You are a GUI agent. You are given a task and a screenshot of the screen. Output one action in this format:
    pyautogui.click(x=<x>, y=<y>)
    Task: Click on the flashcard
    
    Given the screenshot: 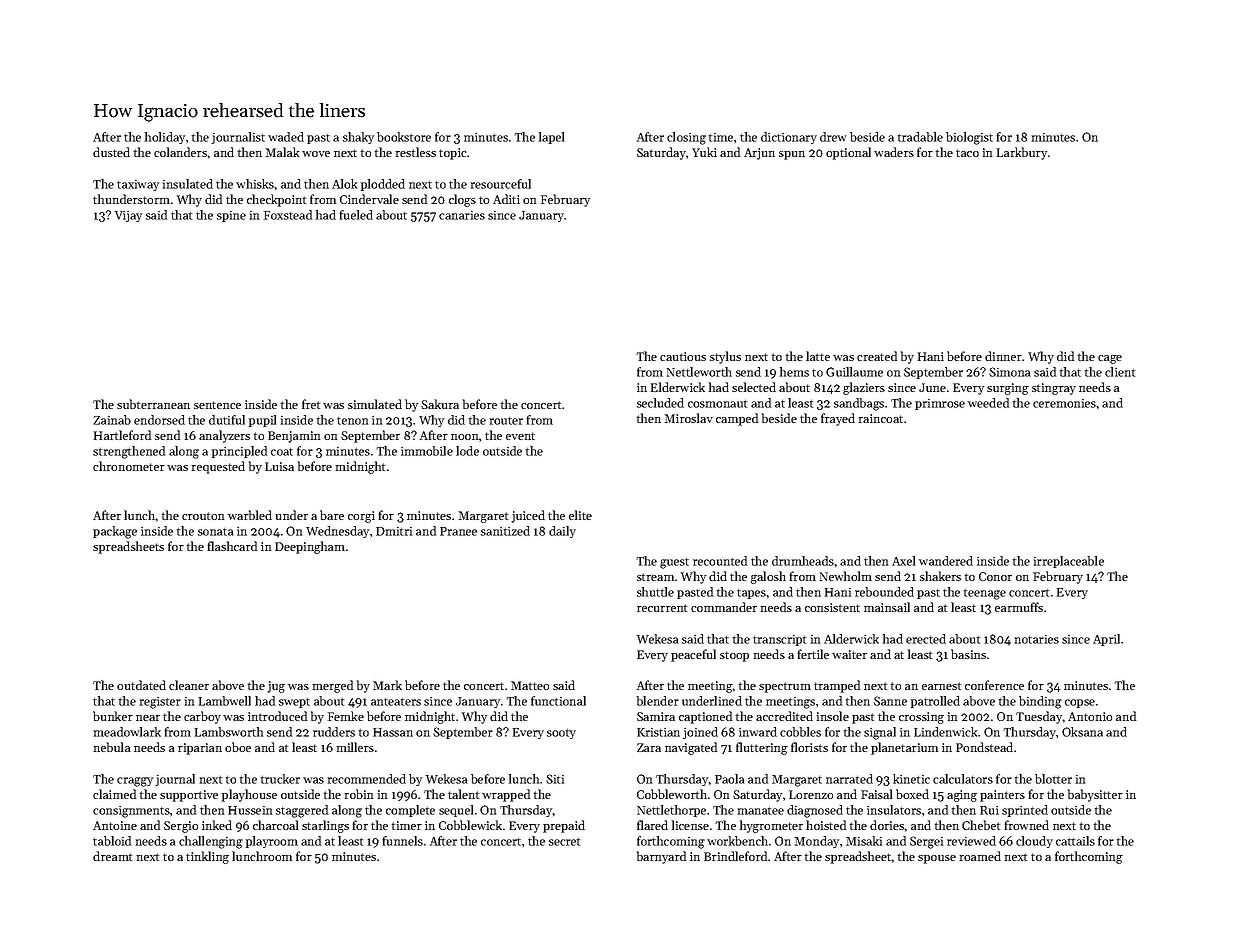 What is the action you would take?
    pyautogui.click(x=232, y=546)
